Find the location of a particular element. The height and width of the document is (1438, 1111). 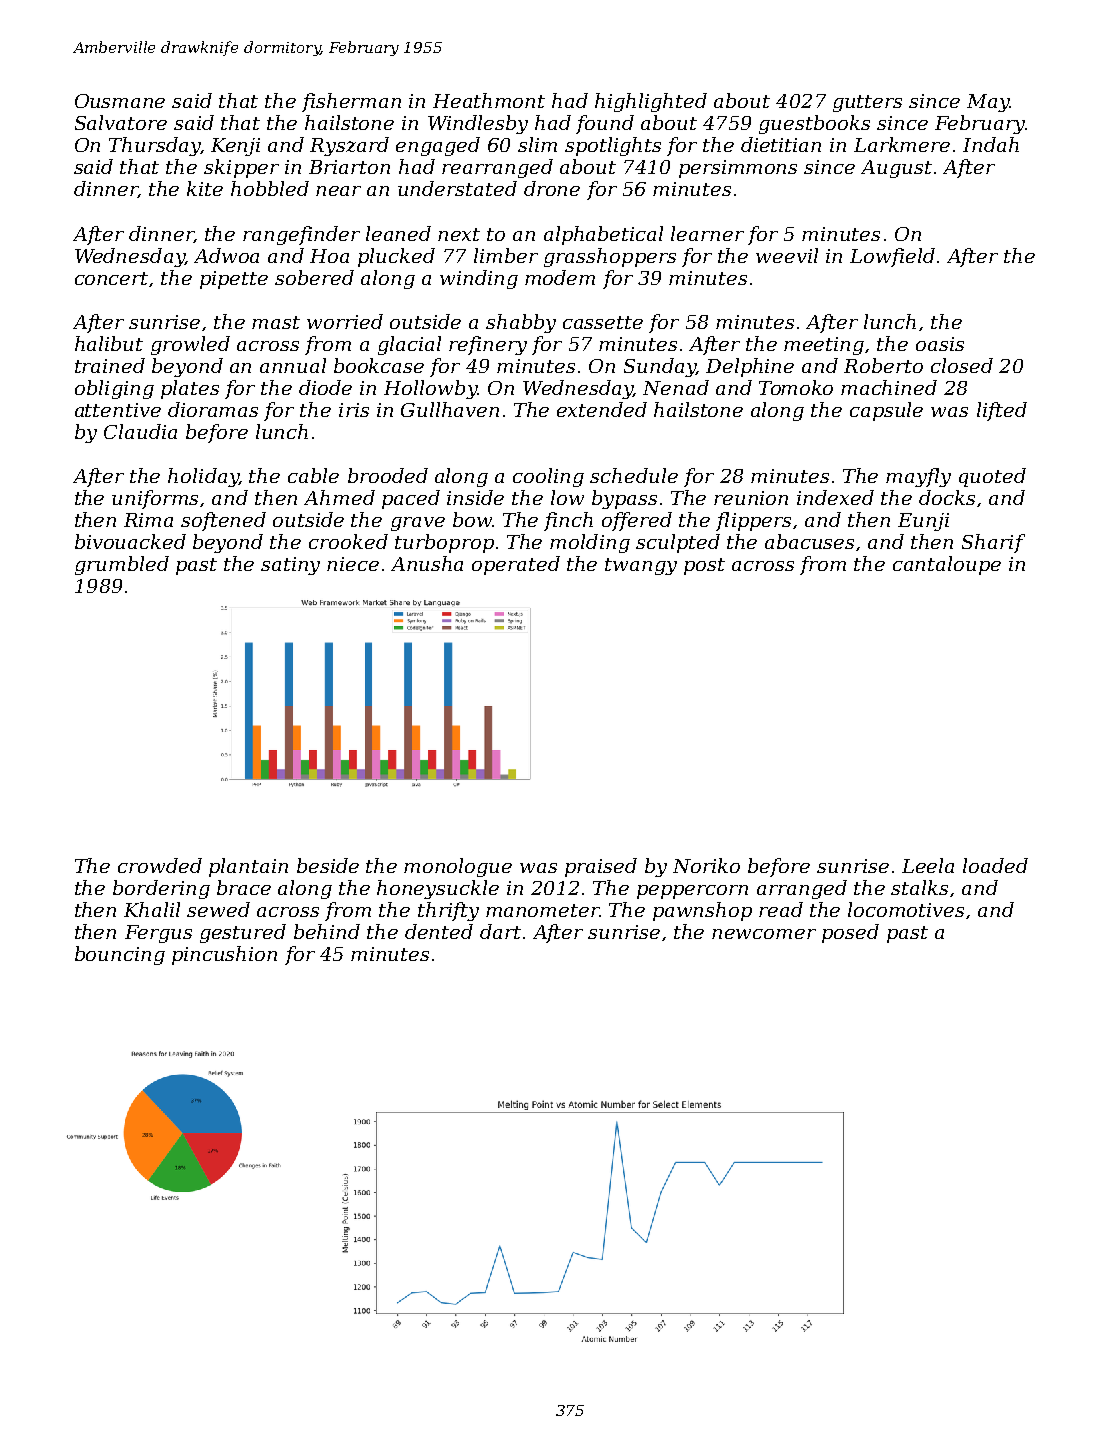

lifted is located at coordinates (1002, 411).
